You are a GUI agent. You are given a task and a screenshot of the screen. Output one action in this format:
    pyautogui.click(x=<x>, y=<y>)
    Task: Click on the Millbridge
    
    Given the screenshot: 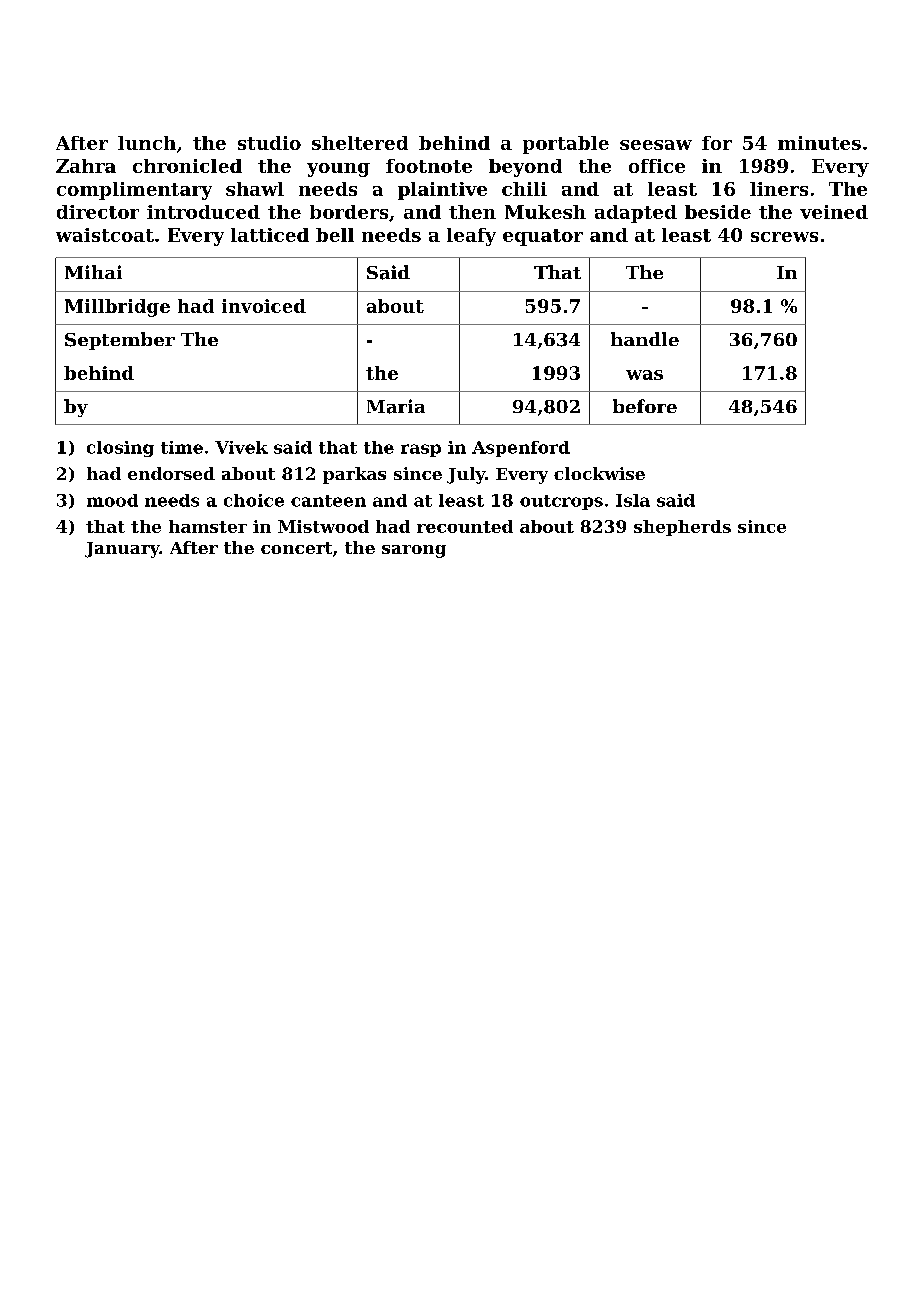 What is the action you would take?
    pyautogui.click(x=117, y=308)
